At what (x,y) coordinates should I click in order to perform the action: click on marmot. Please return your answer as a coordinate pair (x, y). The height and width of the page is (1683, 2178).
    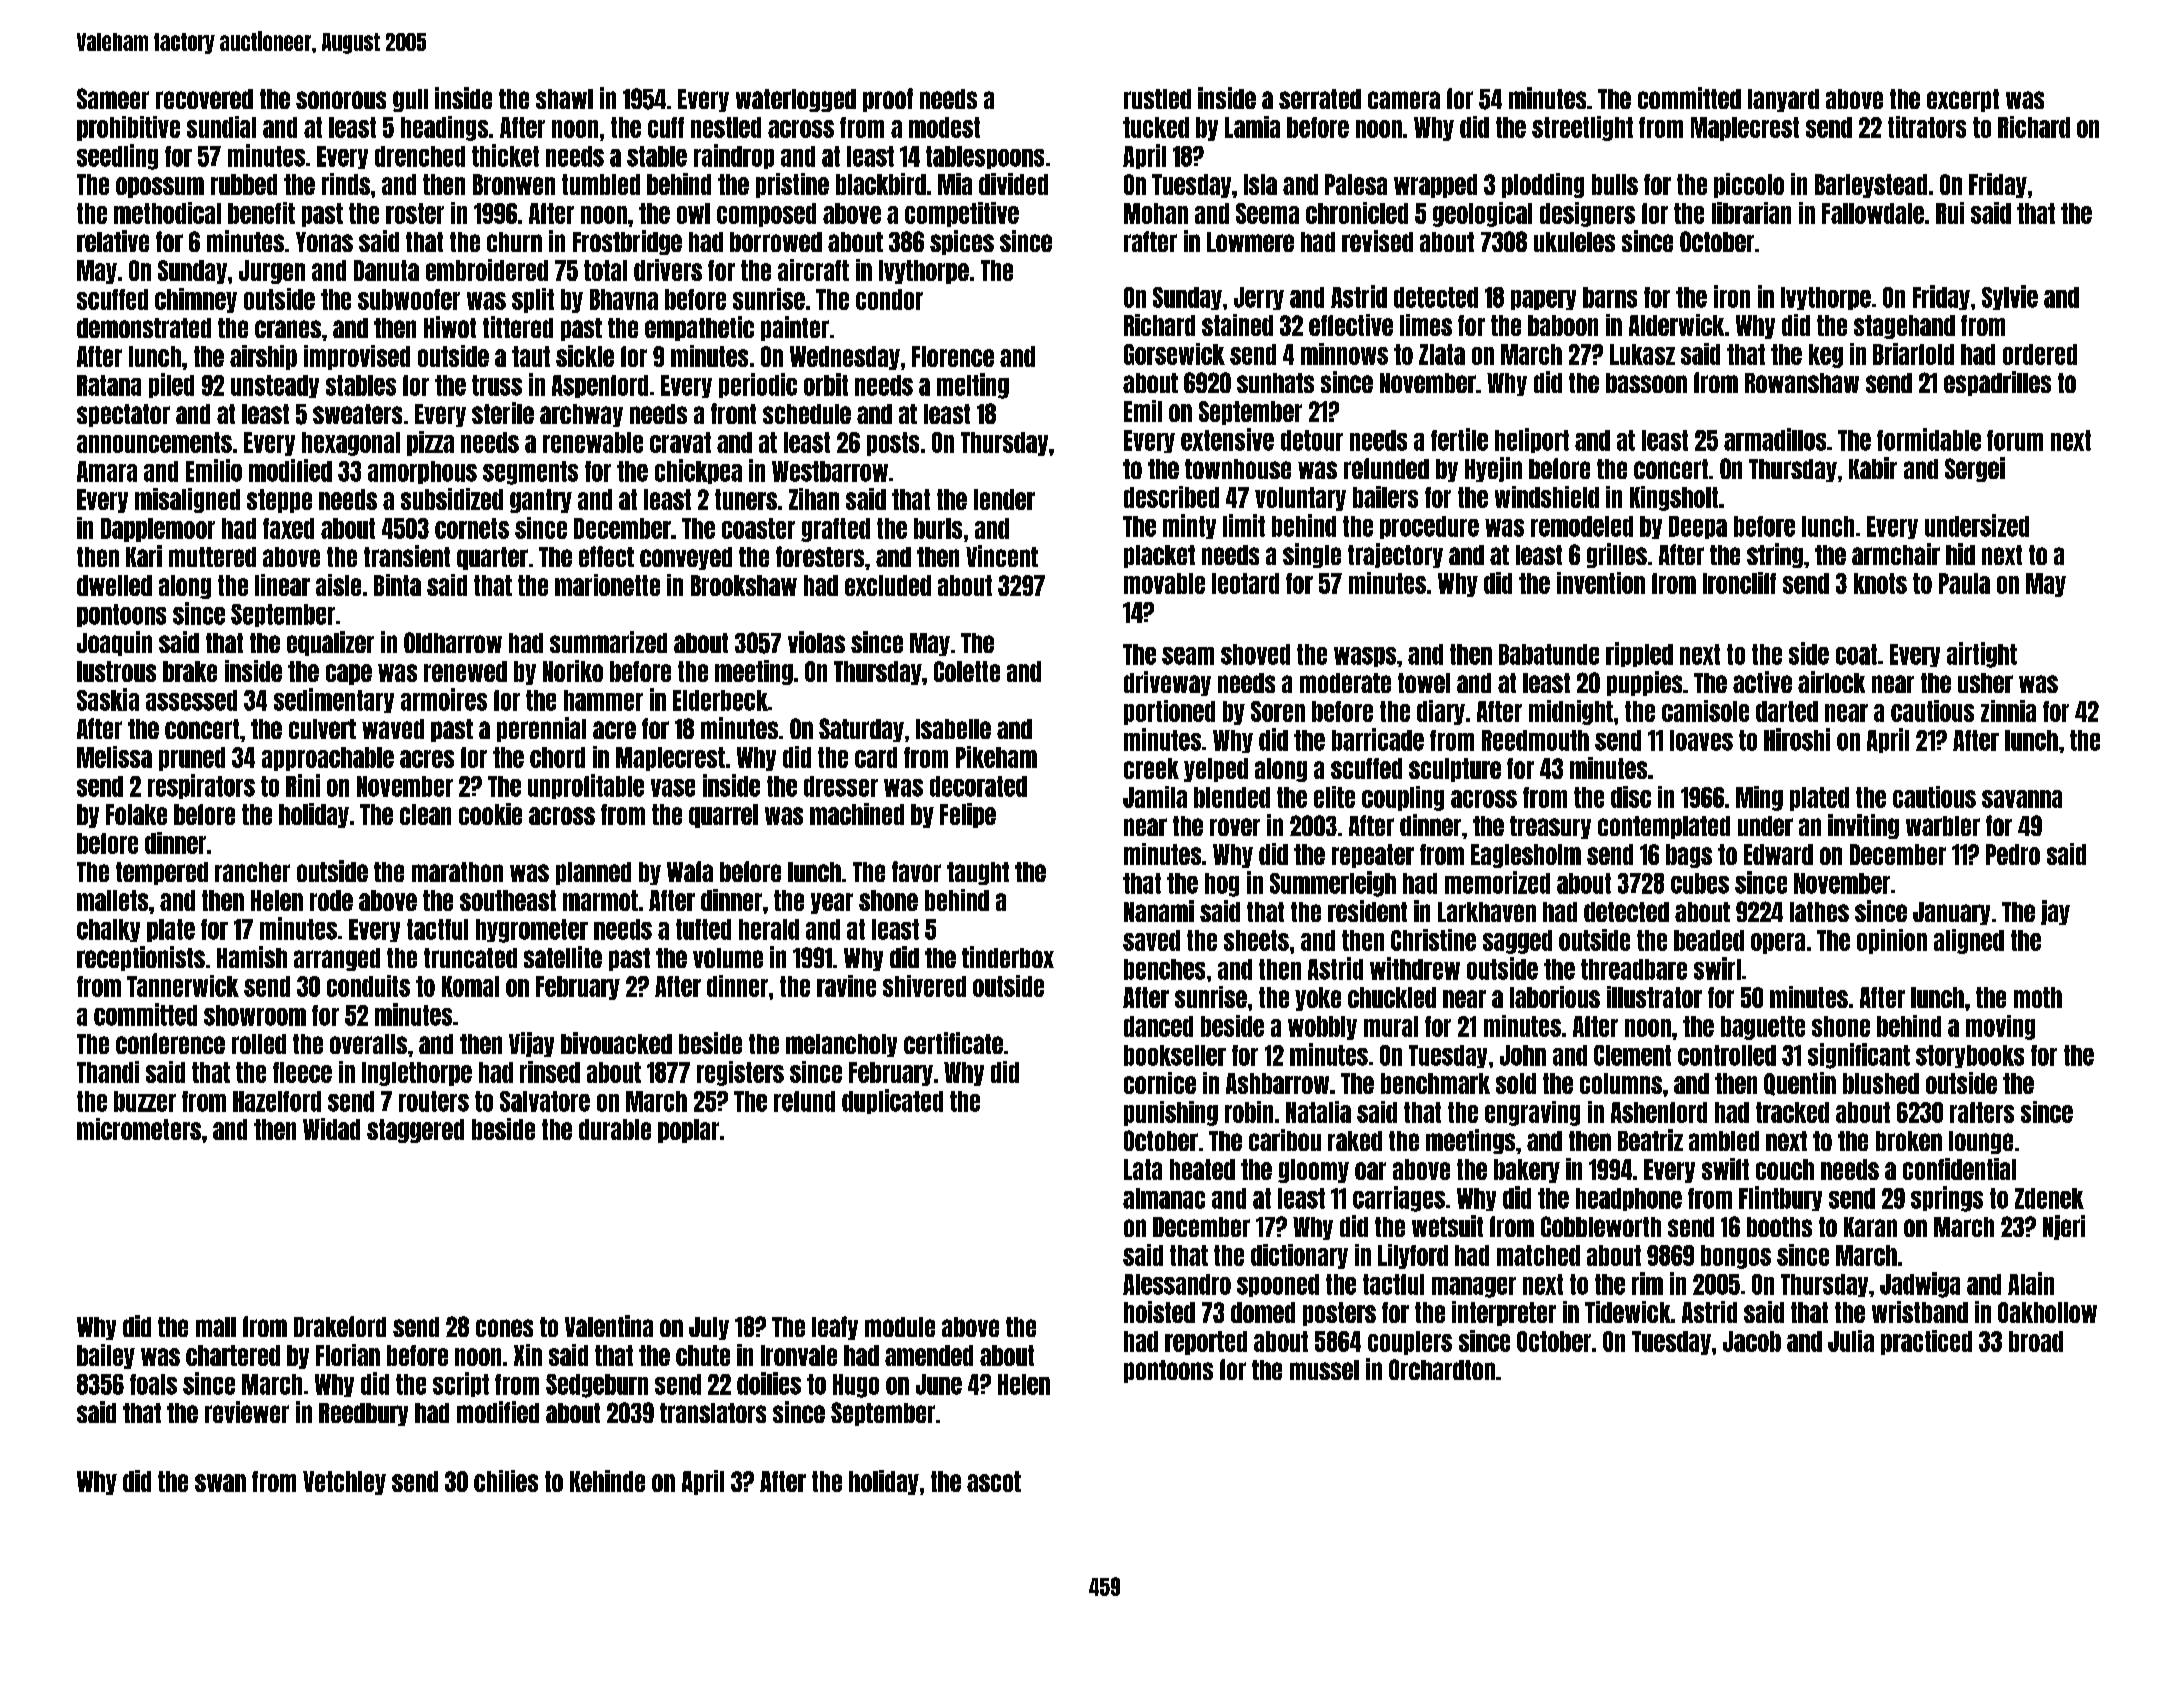
    Looking at the image, I should click on (600, 900).
